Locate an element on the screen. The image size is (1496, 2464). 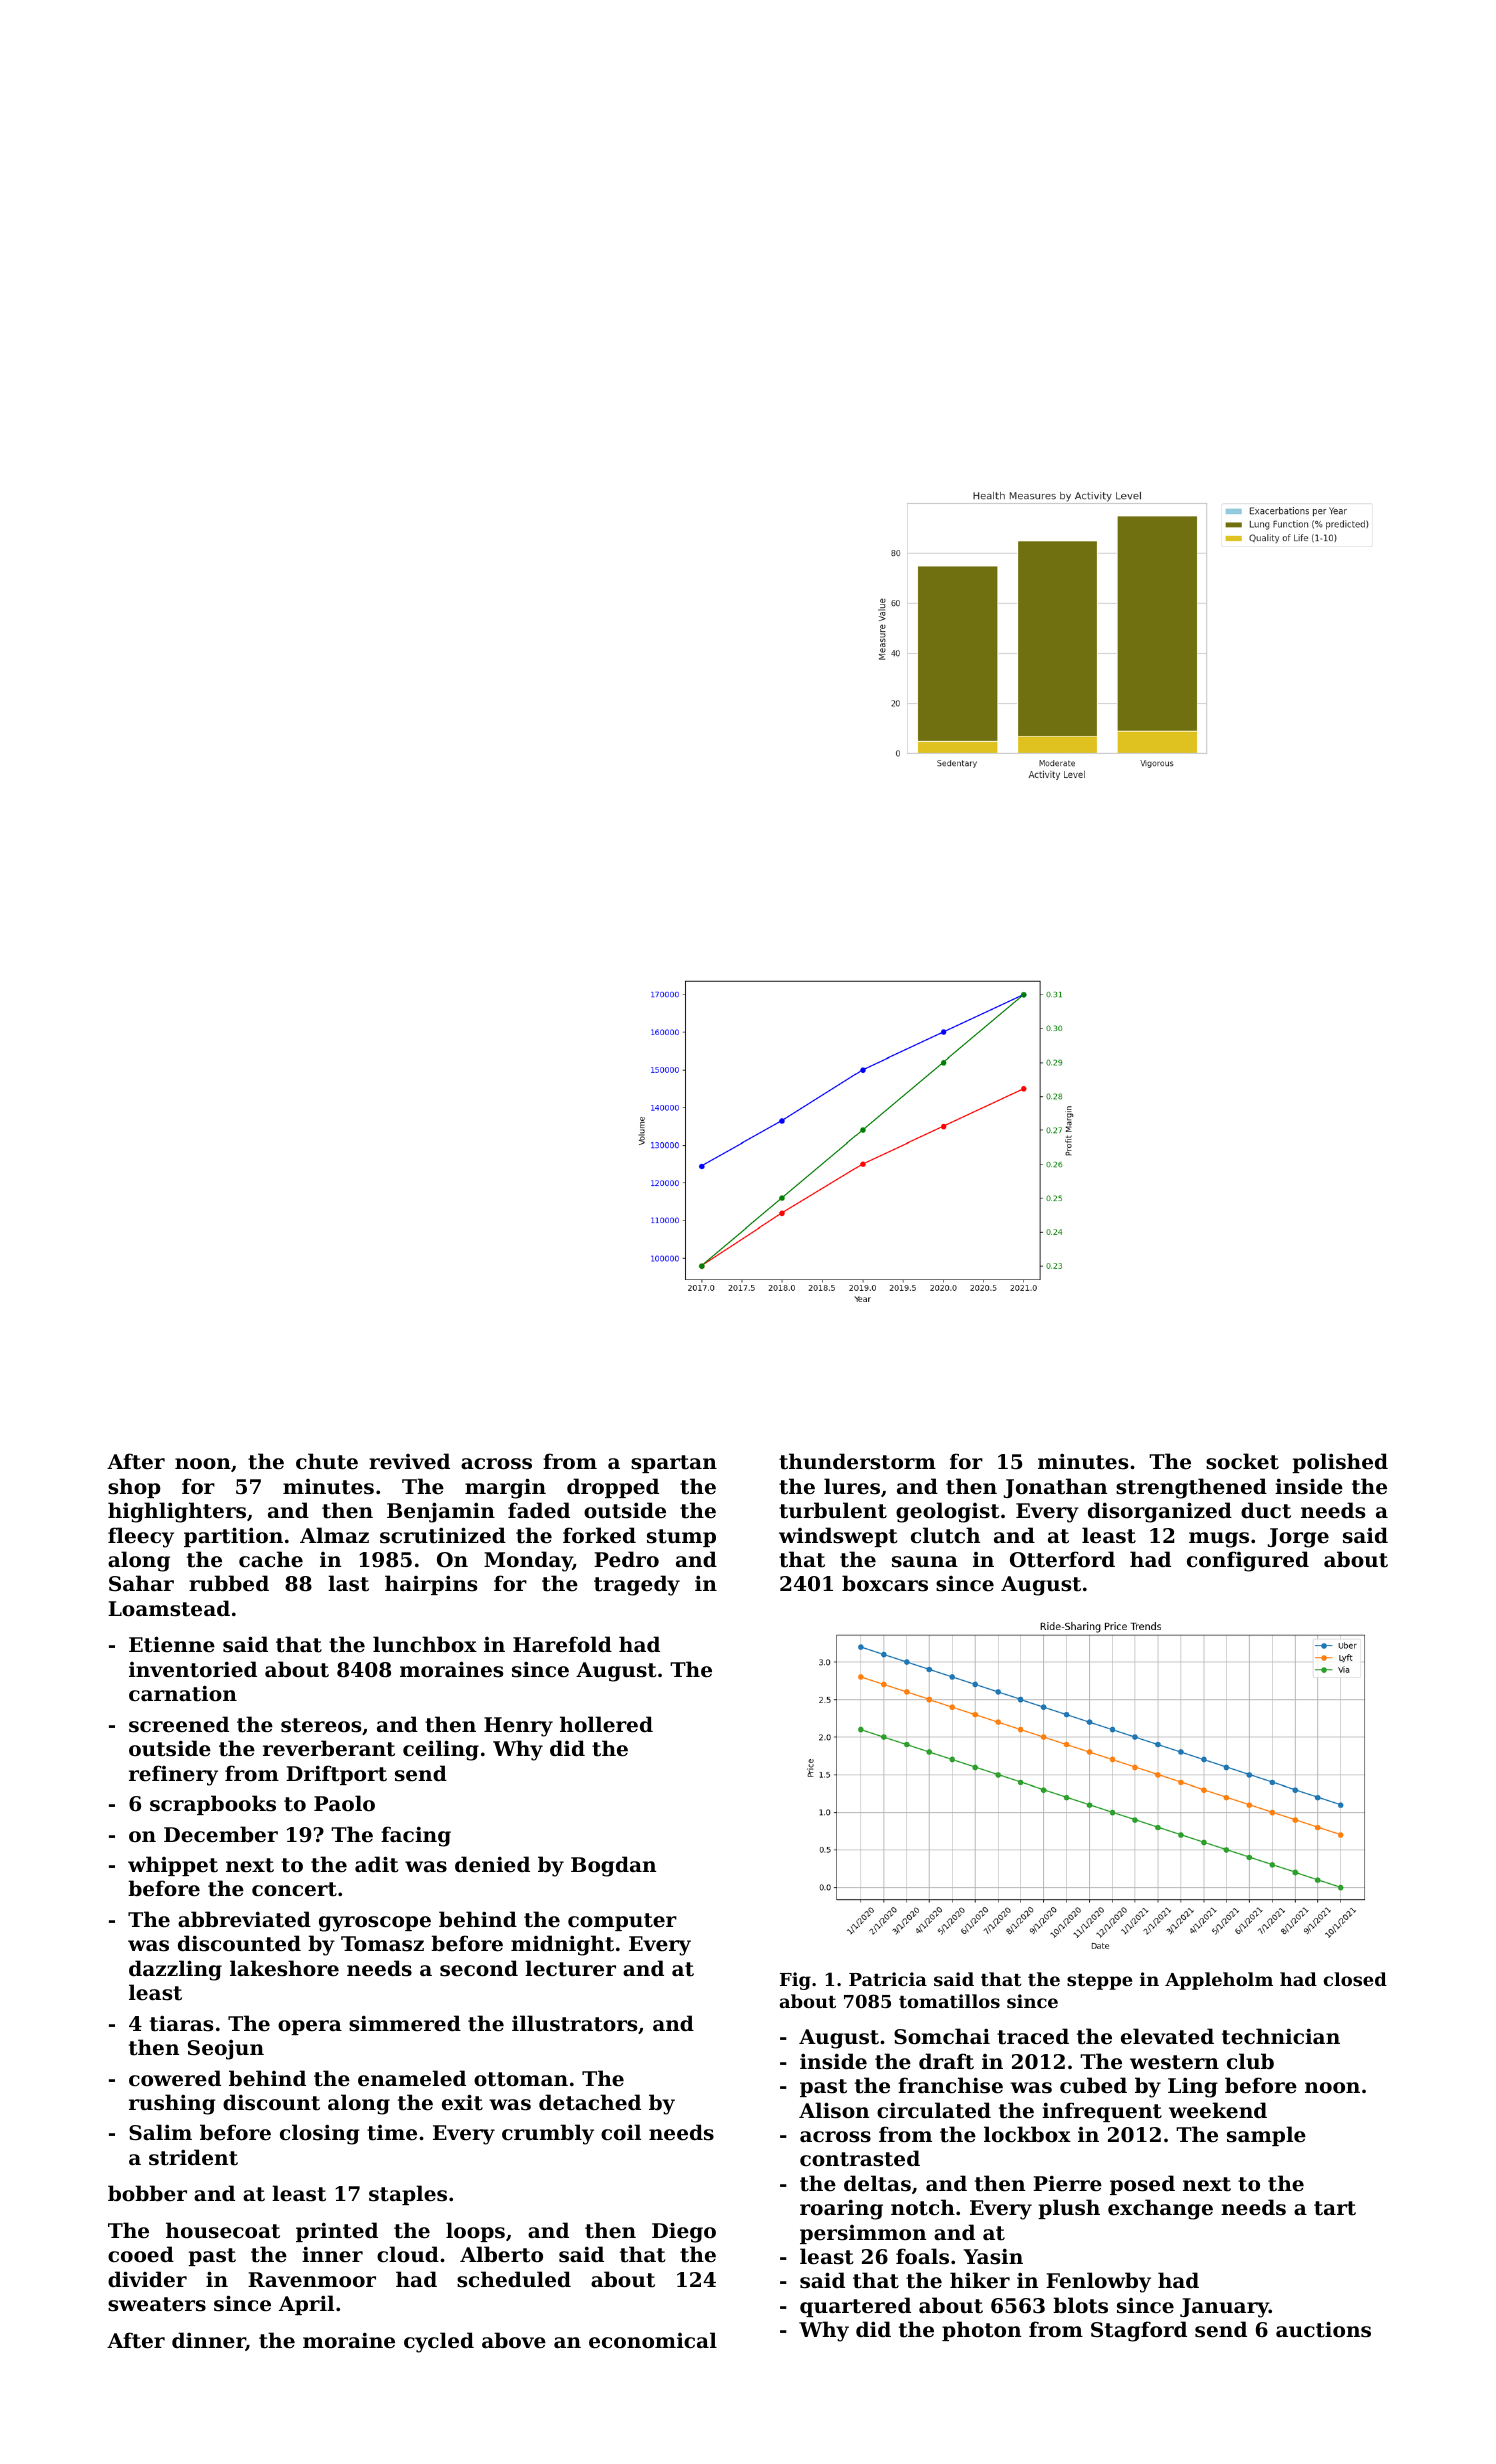
closed is located at coordinates (1355, 1979).
